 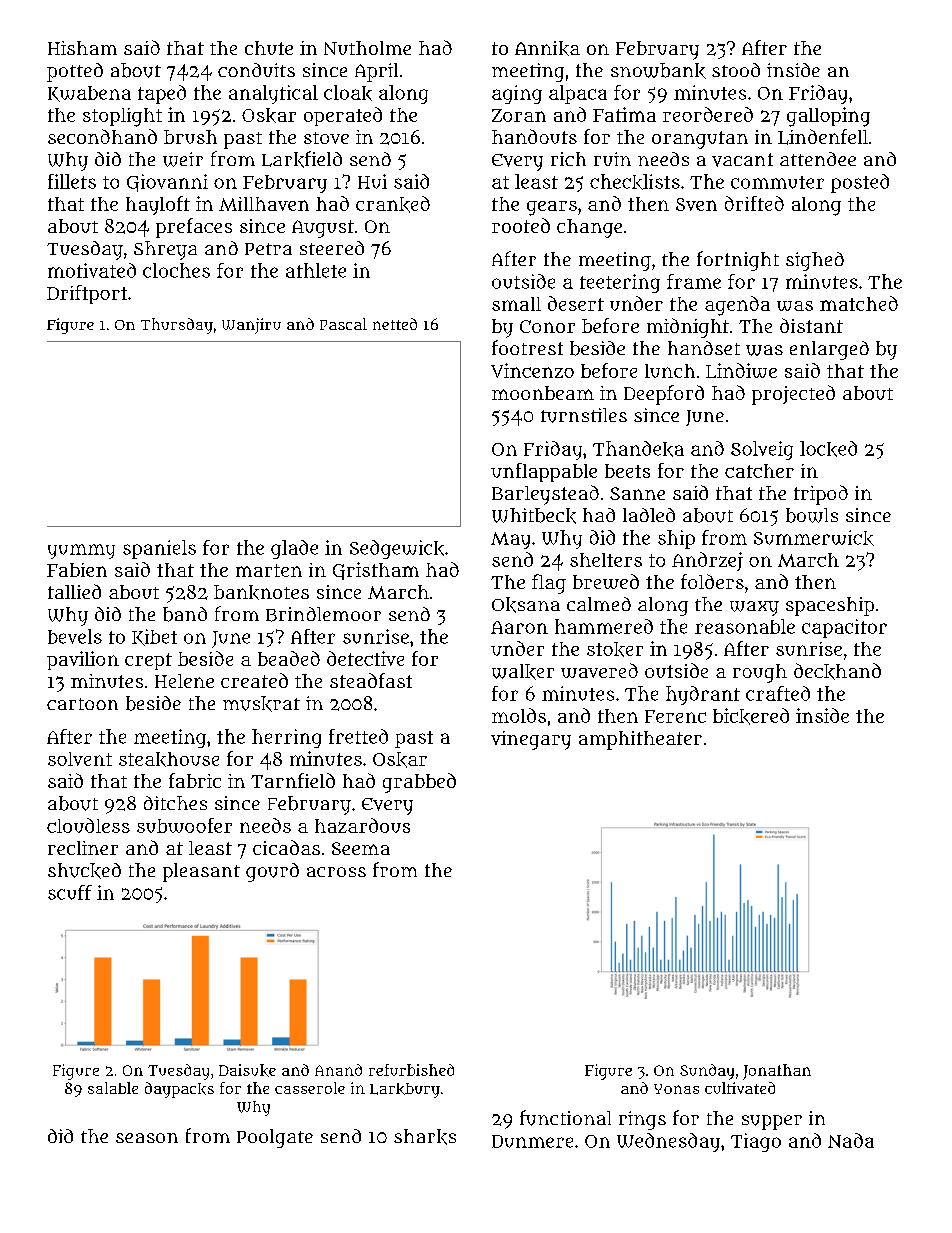 I want to click on deckhand, so click(x=837, y=671).
